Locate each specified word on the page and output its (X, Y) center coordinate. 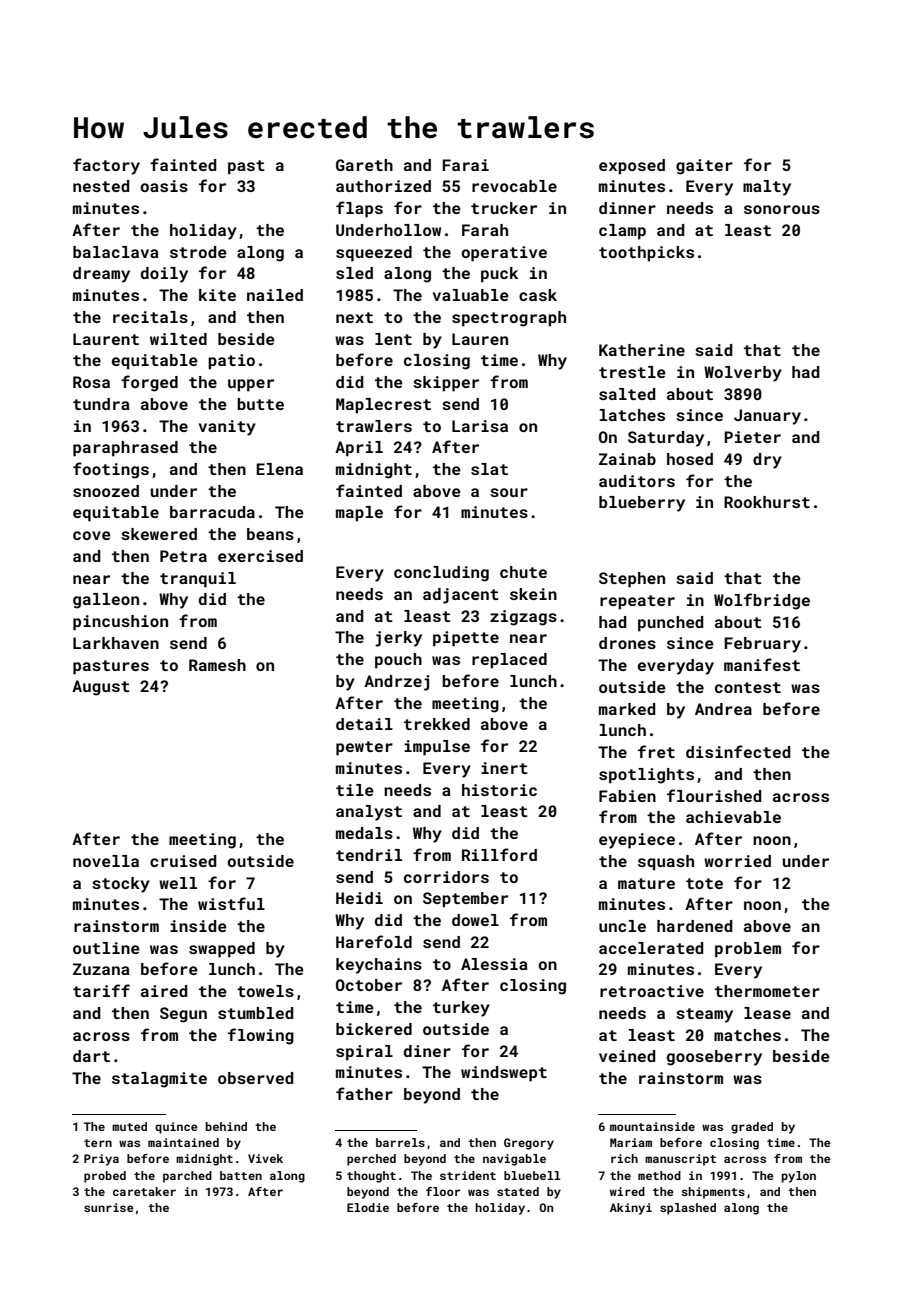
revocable (514, 186)
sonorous (782, 209)
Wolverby (743, 374)
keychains (379, 966)
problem (748, 950)
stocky (121, 885)
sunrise (109, 1207)
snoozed (106, 491)
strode (198, 252)
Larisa (480, 426)
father (364, 1093)
